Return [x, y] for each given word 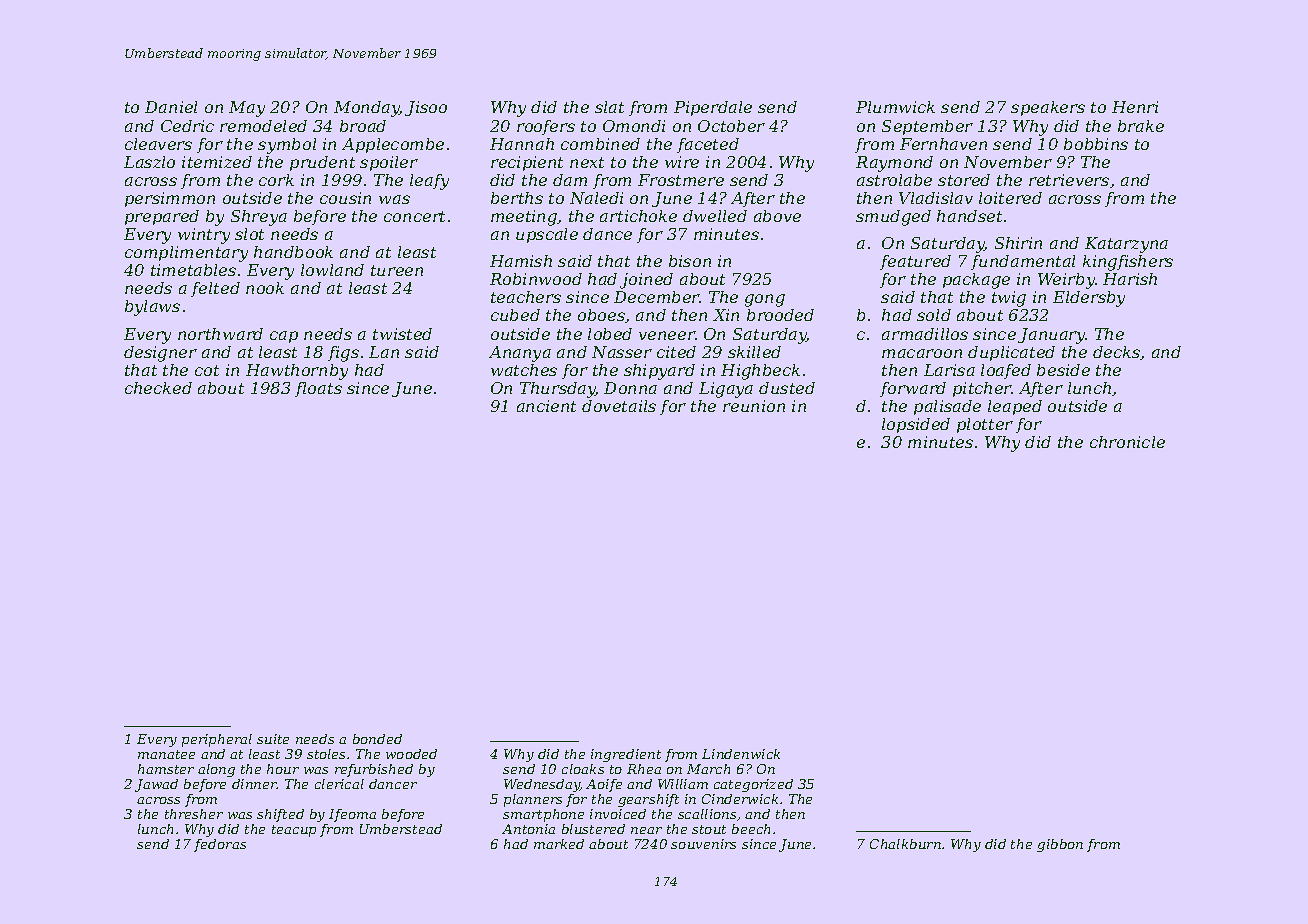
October [731, 126]
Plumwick [895, 107]
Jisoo [426, 108]
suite [273, 739]
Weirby [1066, 281]
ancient [546, 406]
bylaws [152, 308]
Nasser [622, 352]
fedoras [220, 845]
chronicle [1127, 442]
